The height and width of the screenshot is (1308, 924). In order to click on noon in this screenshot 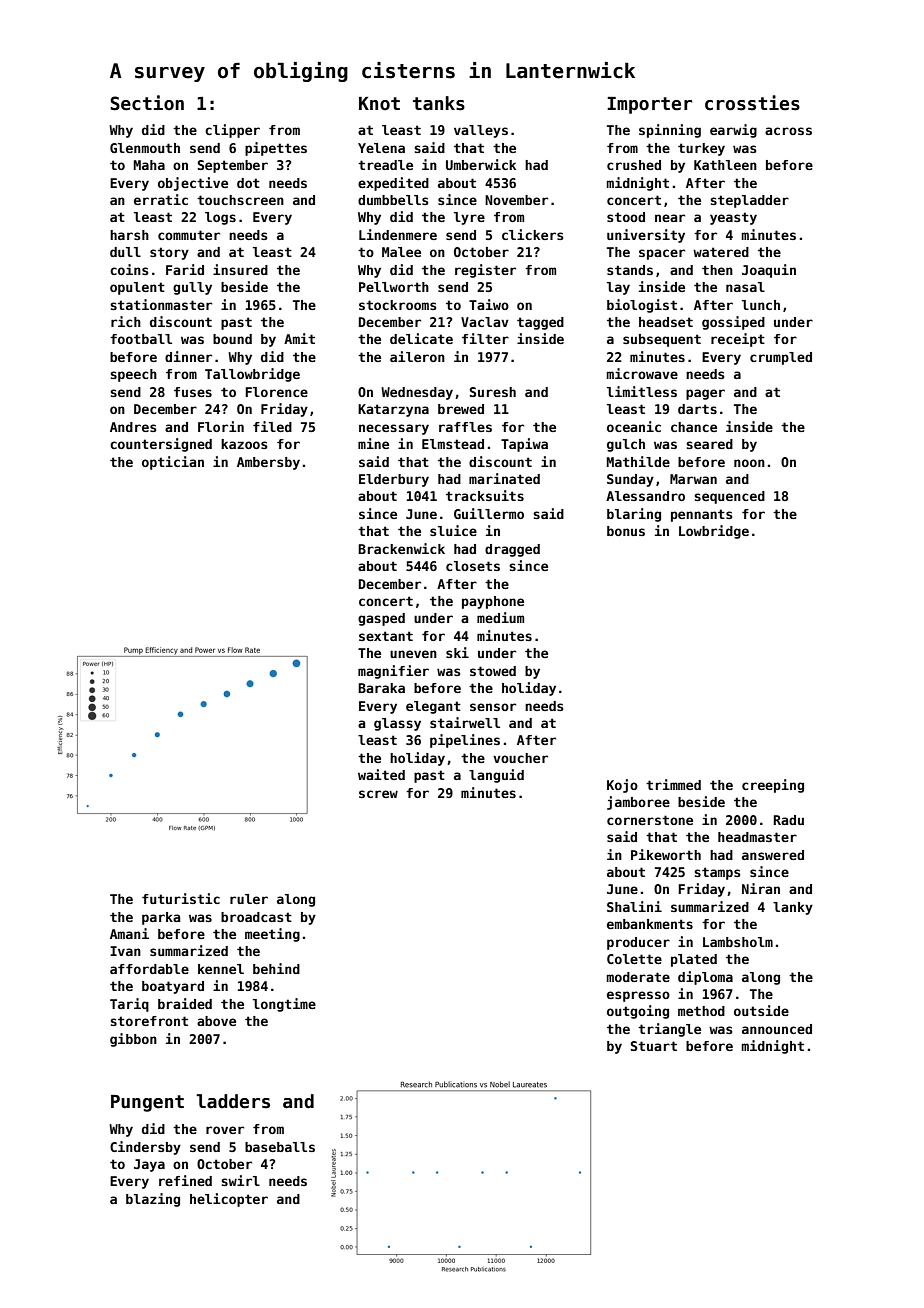, I will do `click(749, 463)`.
